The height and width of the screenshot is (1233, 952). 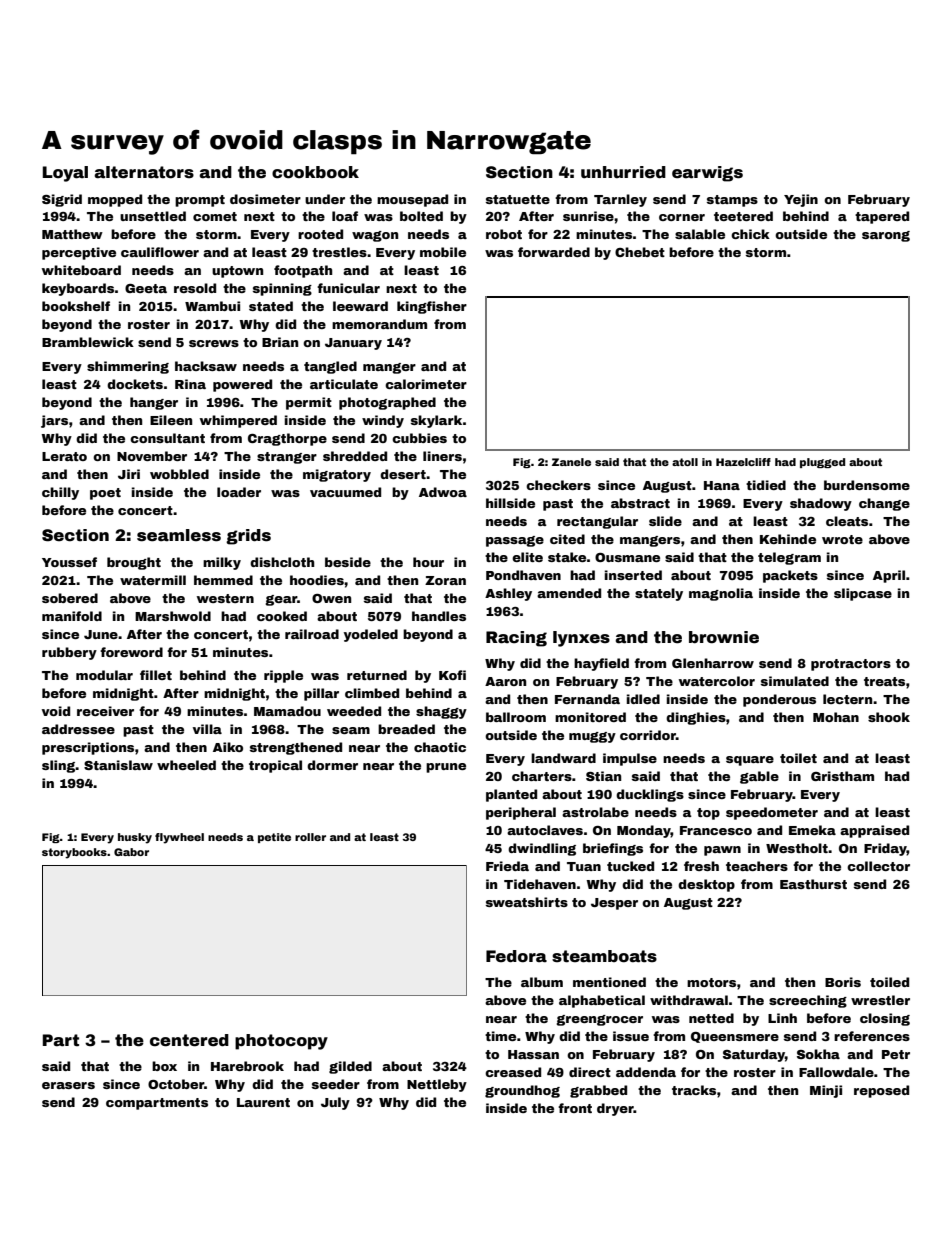 I want to click on Loyal, so click(x=65, y=174).
